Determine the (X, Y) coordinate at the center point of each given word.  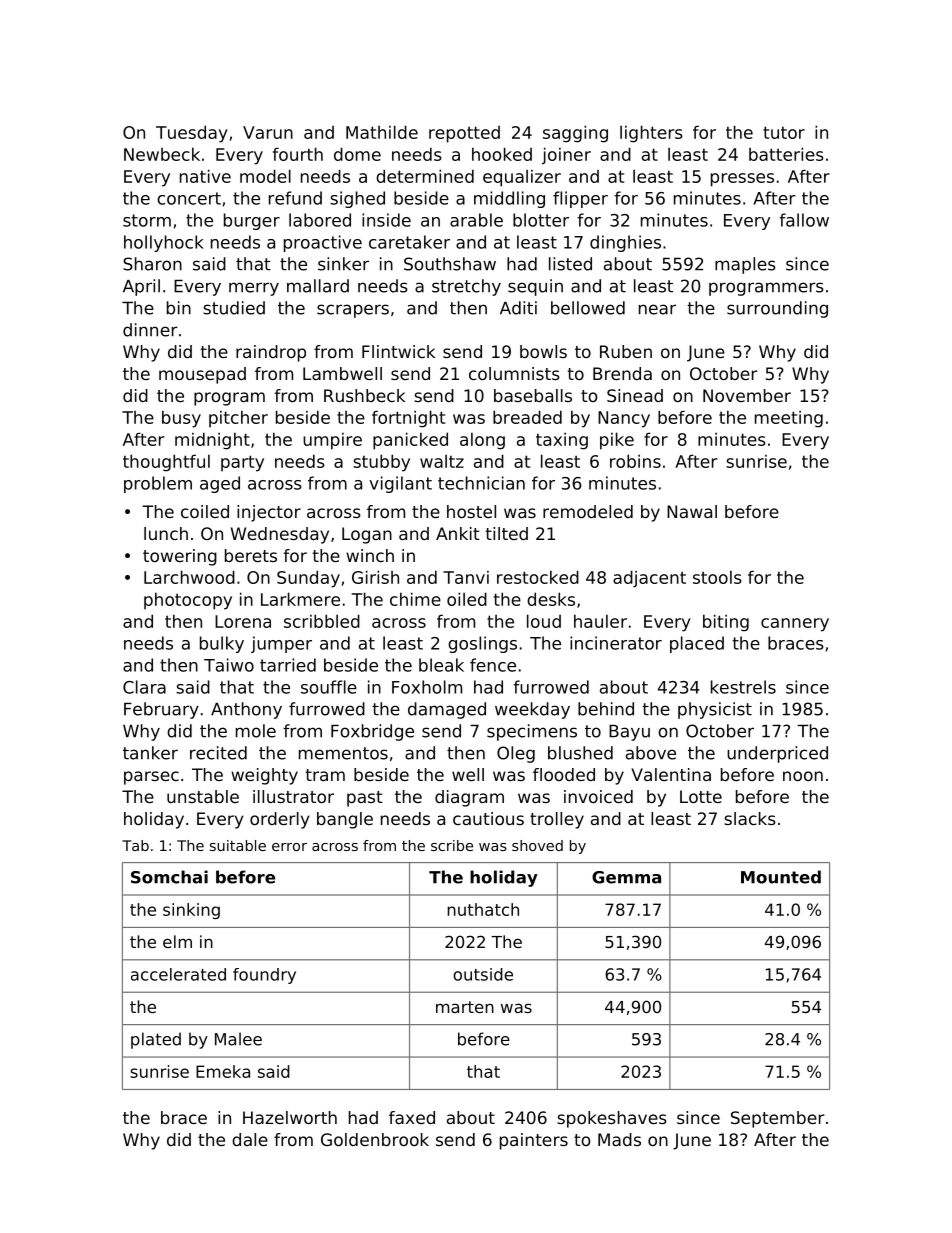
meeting (789, 419)
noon (803, 776)
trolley (557, 820)
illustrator (293, 796)
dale (250, 1139)
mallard (318, 286)
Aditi (518, 308)
